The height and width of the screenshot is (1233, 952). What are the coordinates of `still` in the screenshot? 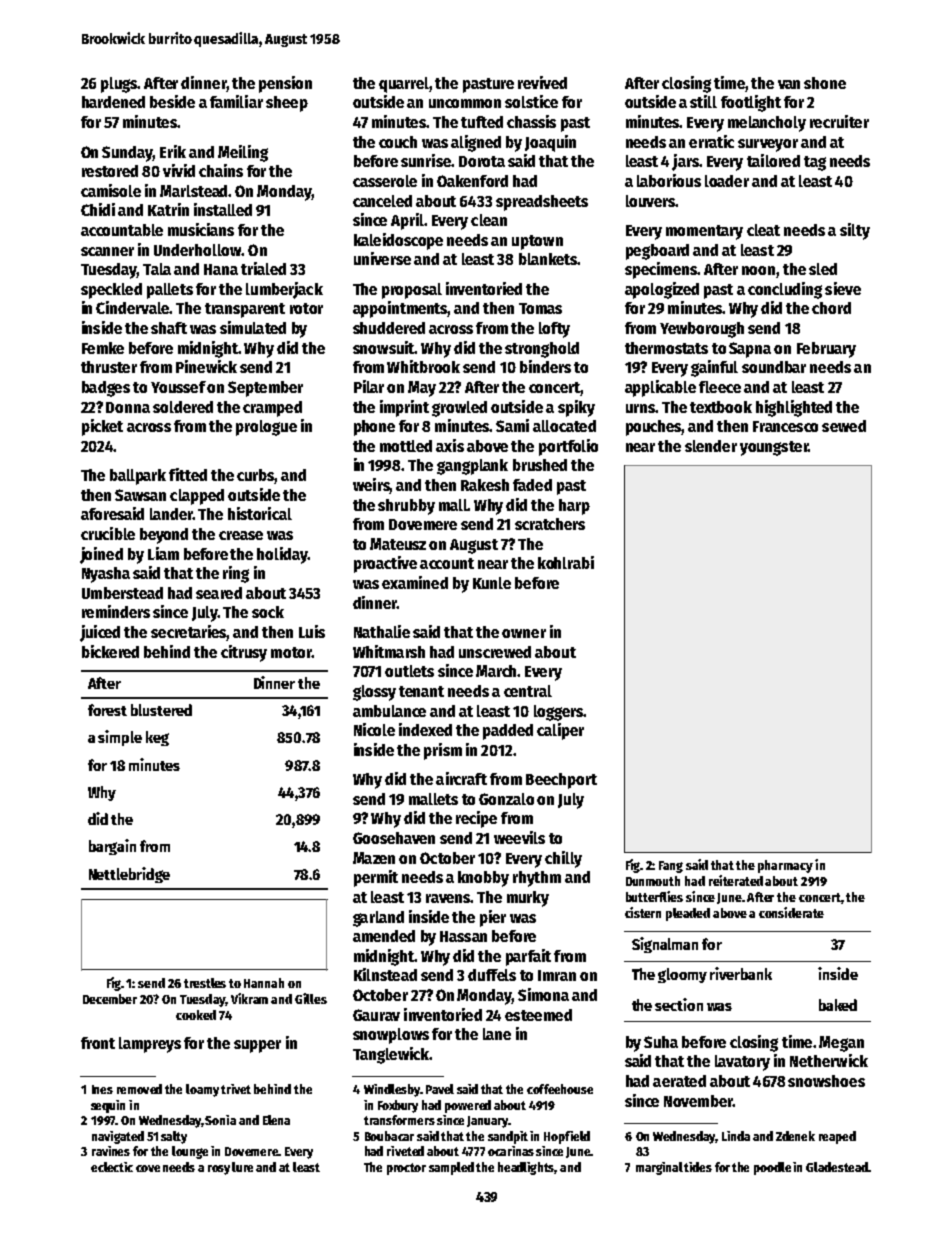 It's located at (703, 101).
